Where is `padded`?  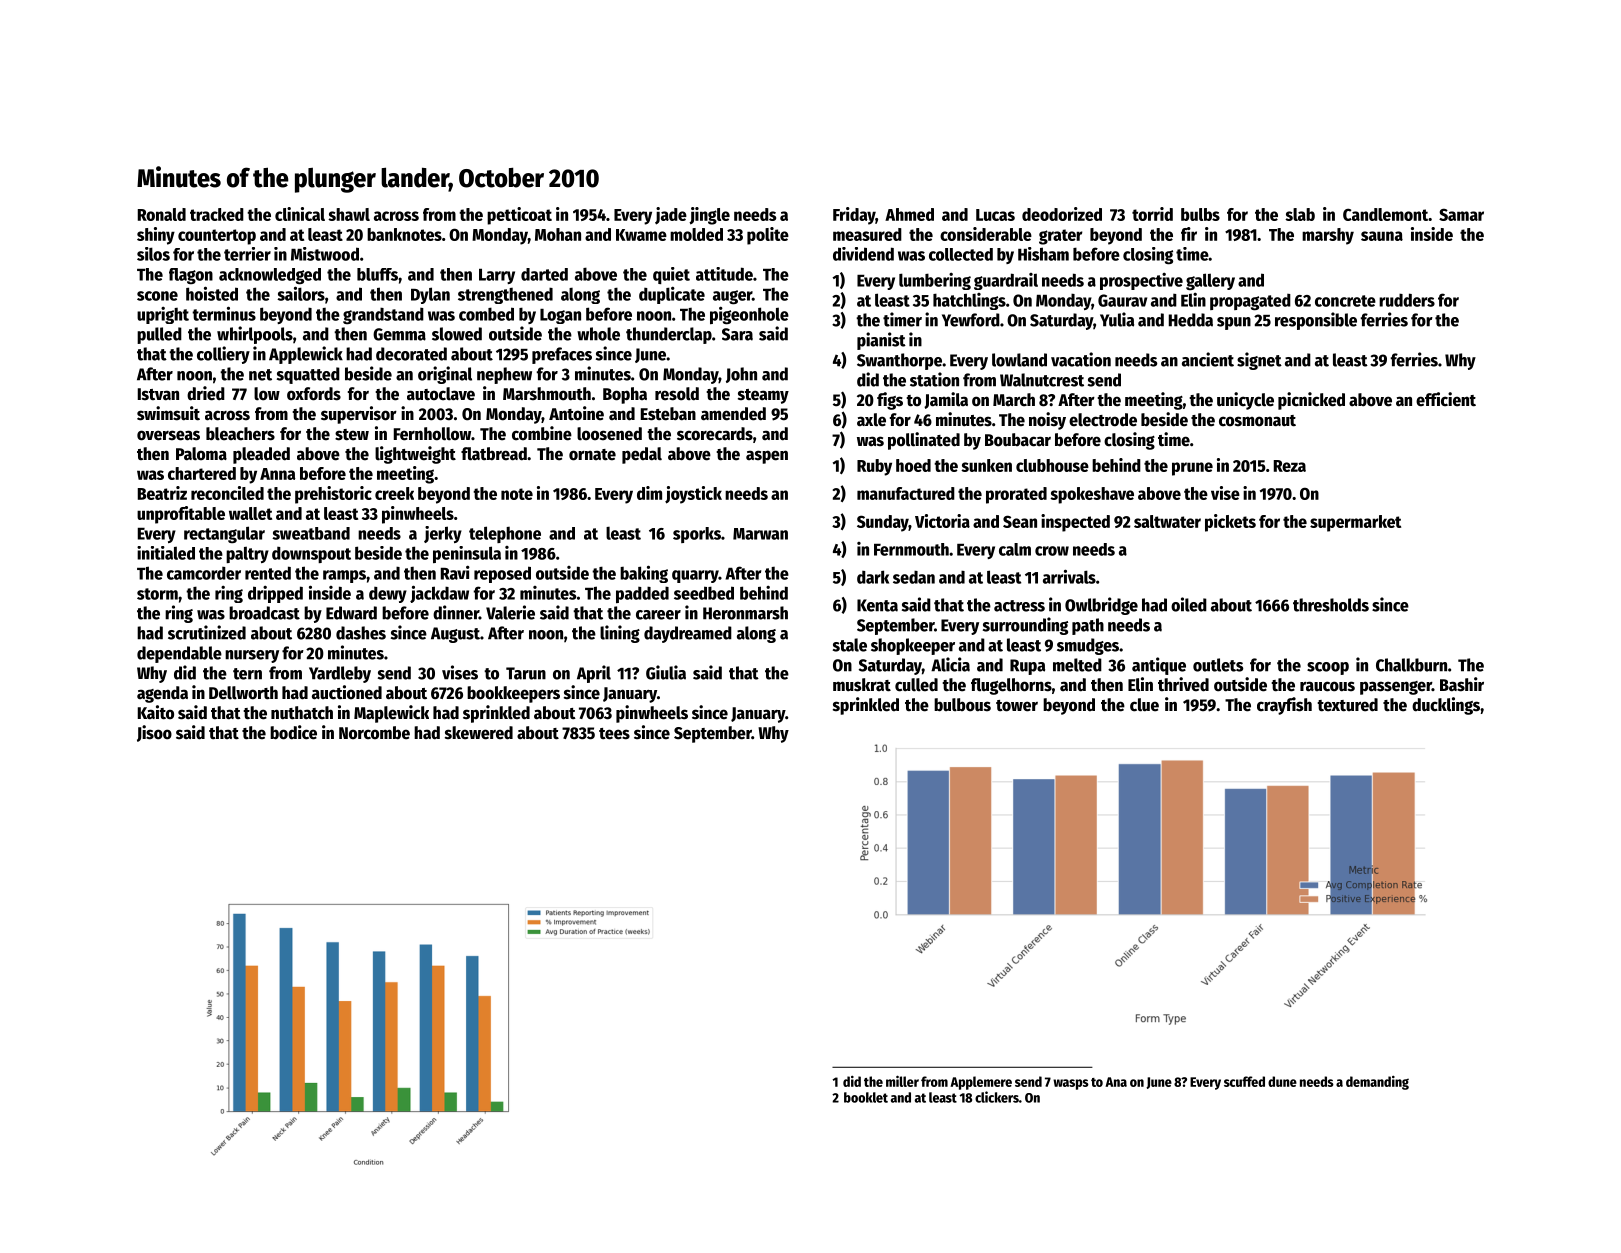 padded is located at coordinates (642, 594).
